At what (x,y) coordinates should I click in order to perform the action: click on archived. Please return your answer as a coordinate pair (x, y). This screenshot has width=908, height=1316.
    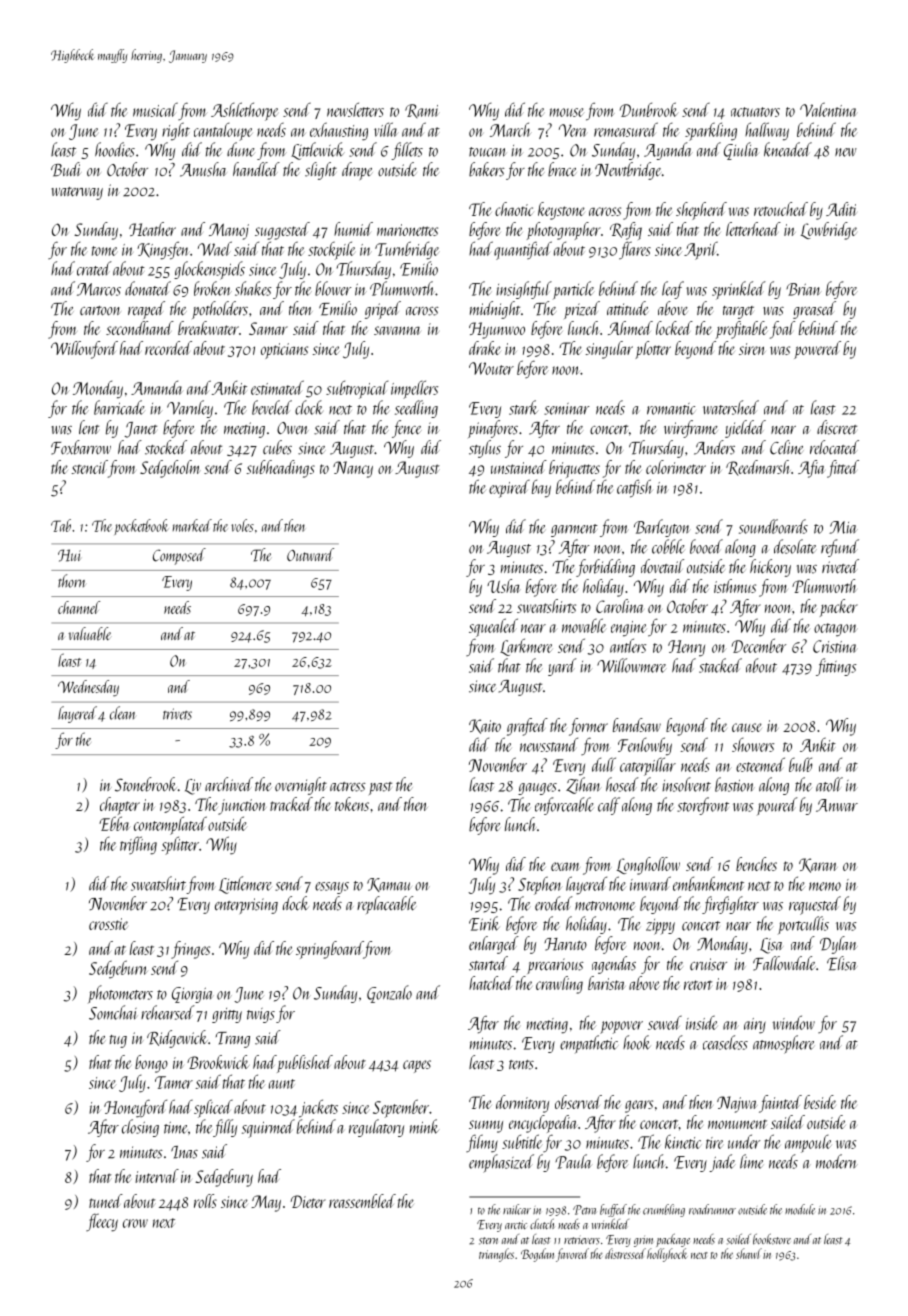
    Looking at the image, I should click on (229, 784).
